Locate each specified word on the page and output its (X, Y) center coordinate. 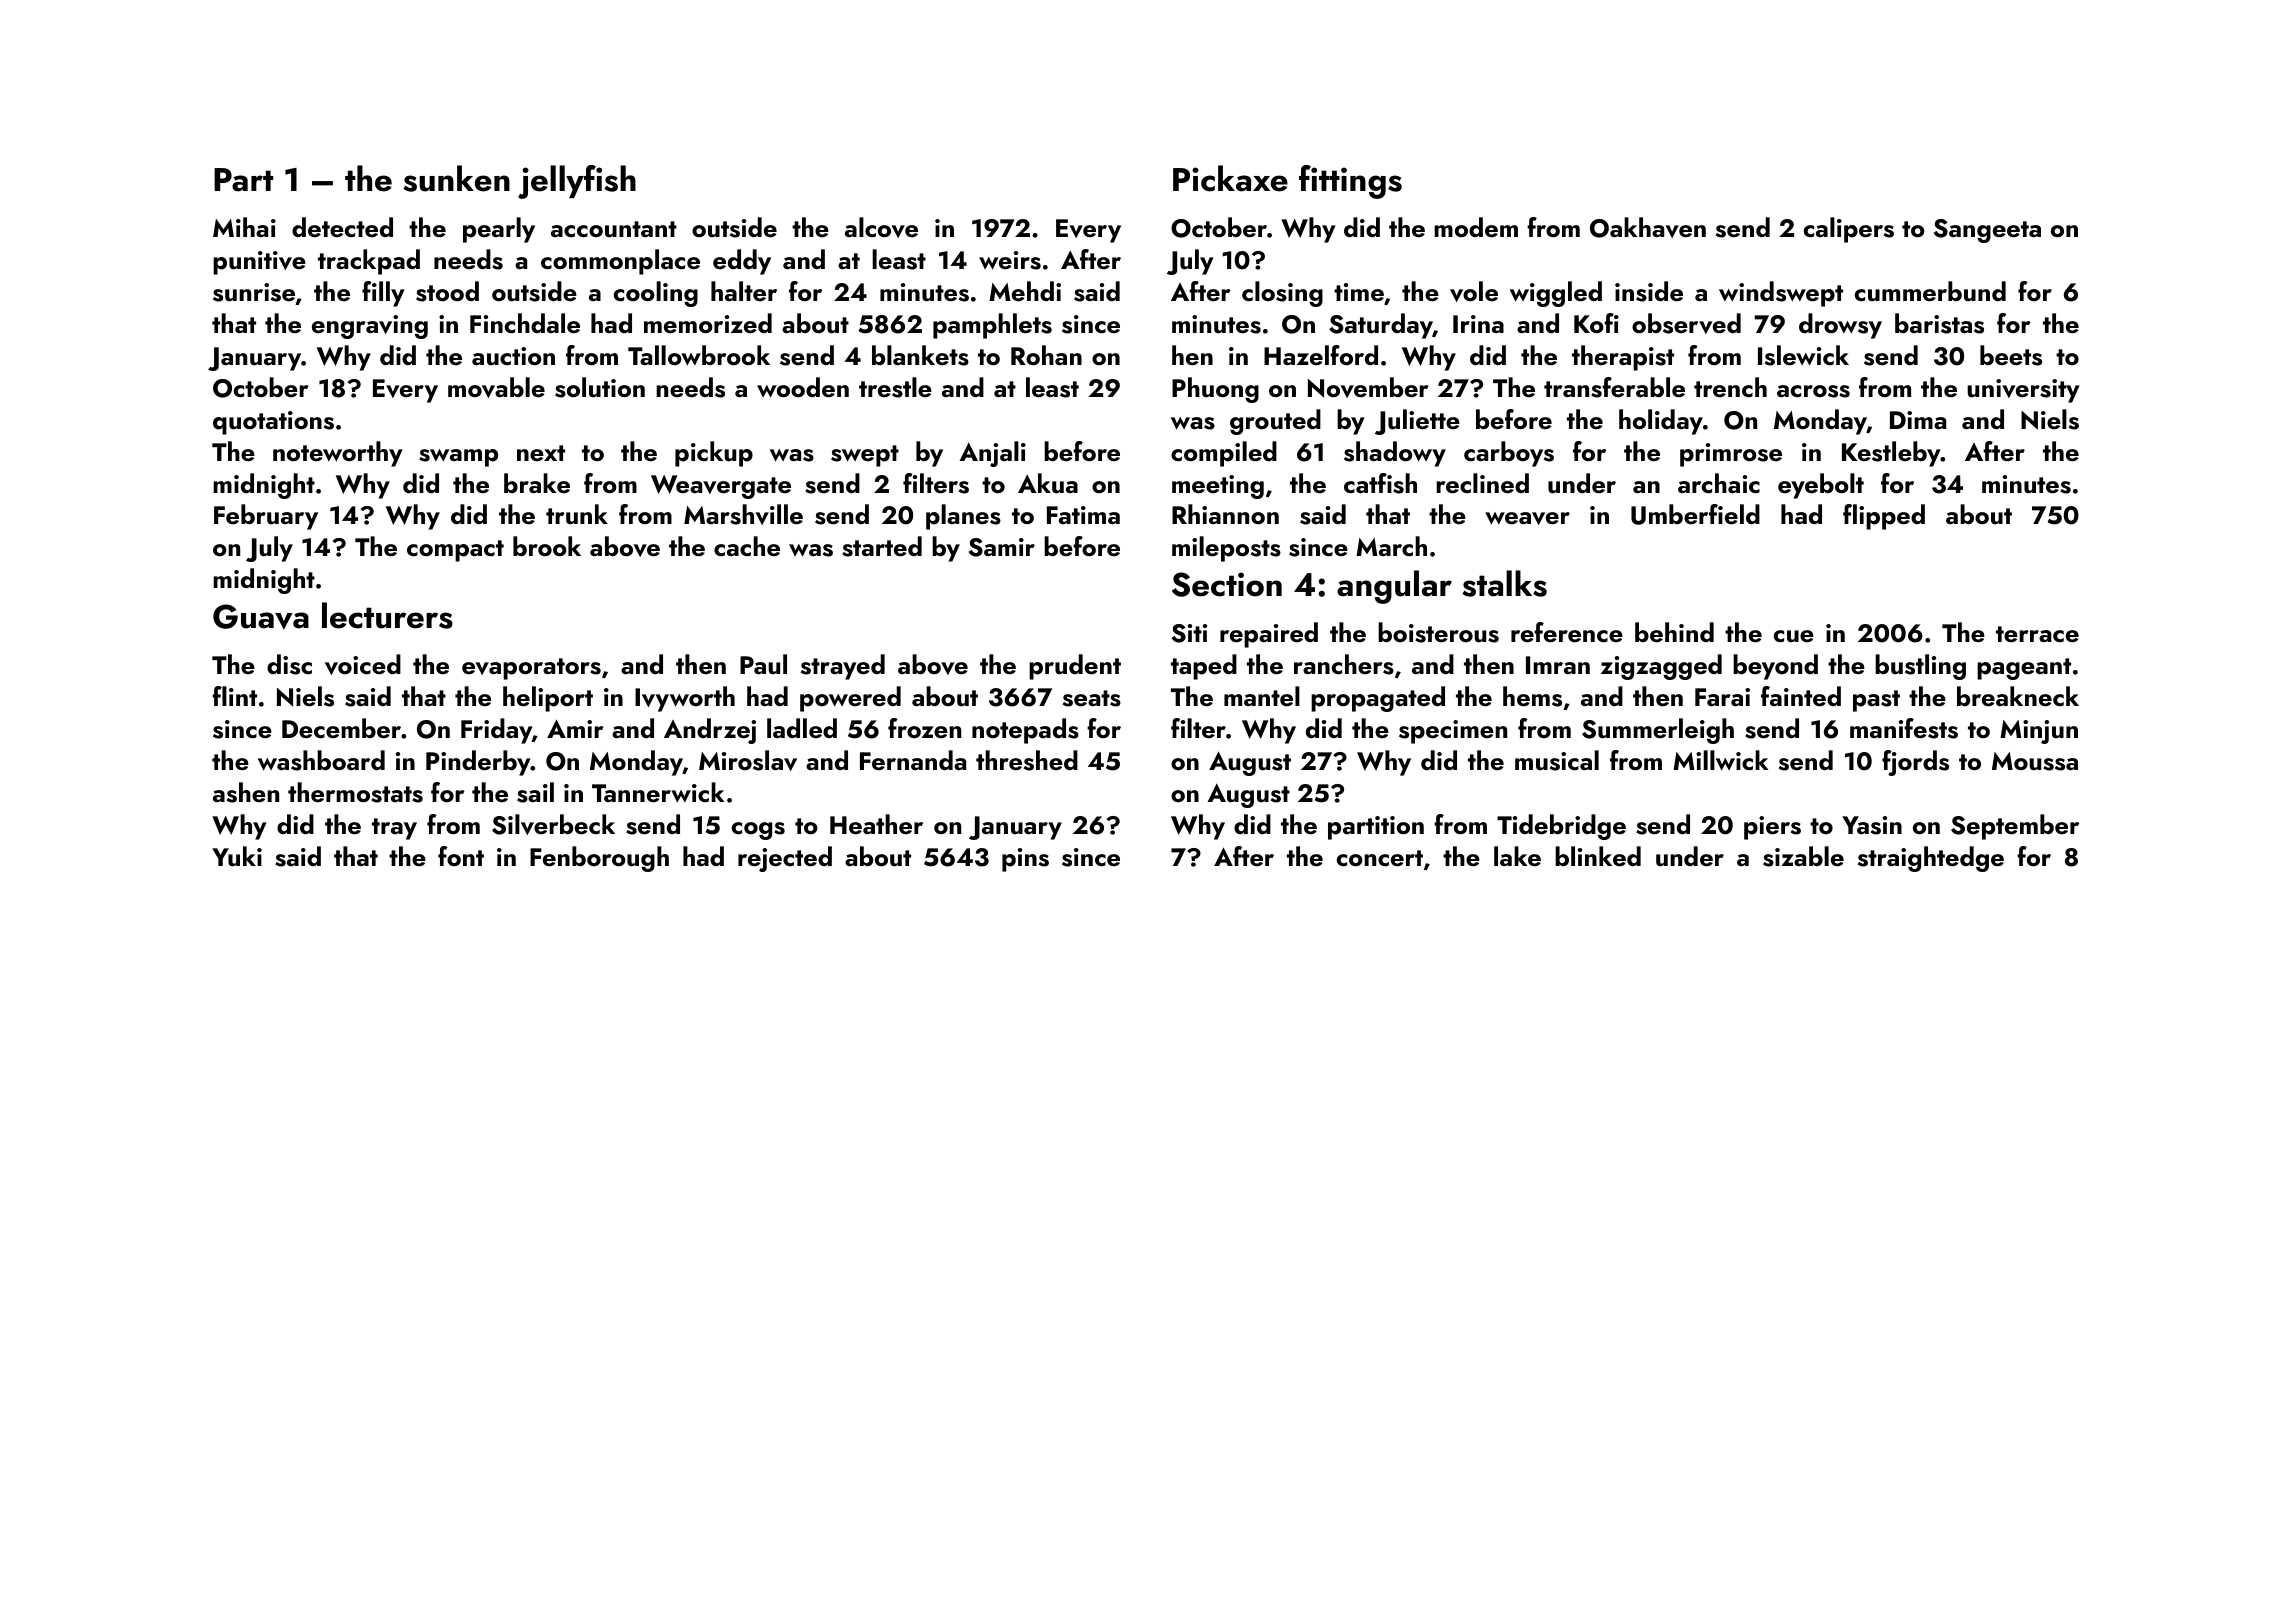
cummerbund (1930, 291)
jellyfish (577, 182)
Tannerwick (658, 792)
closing (1282, 294)
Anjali (992, 454)
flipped (1884, 517)
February (266, 517)
